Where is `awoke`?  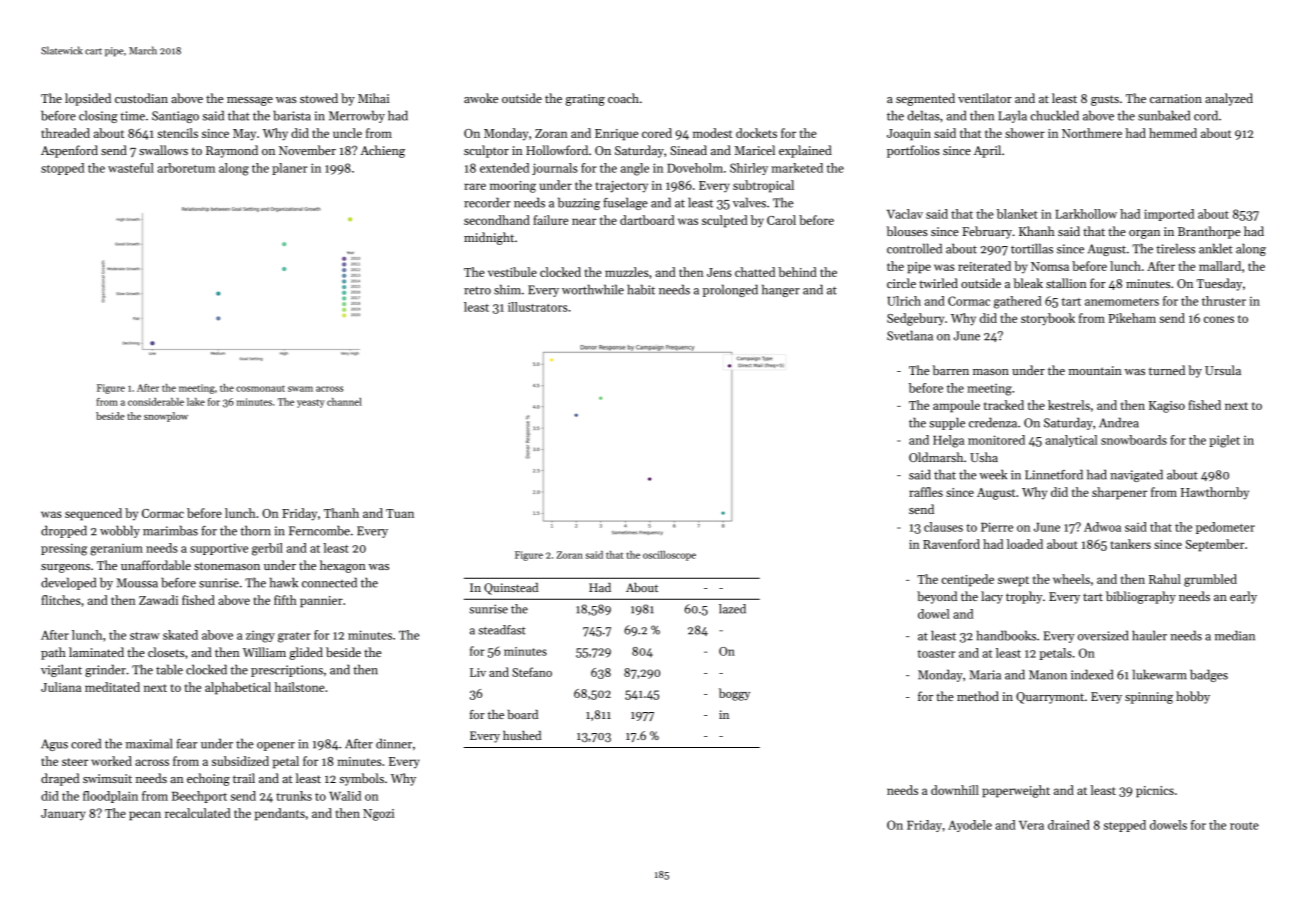
awoke is located at coordinates (481, 98).
